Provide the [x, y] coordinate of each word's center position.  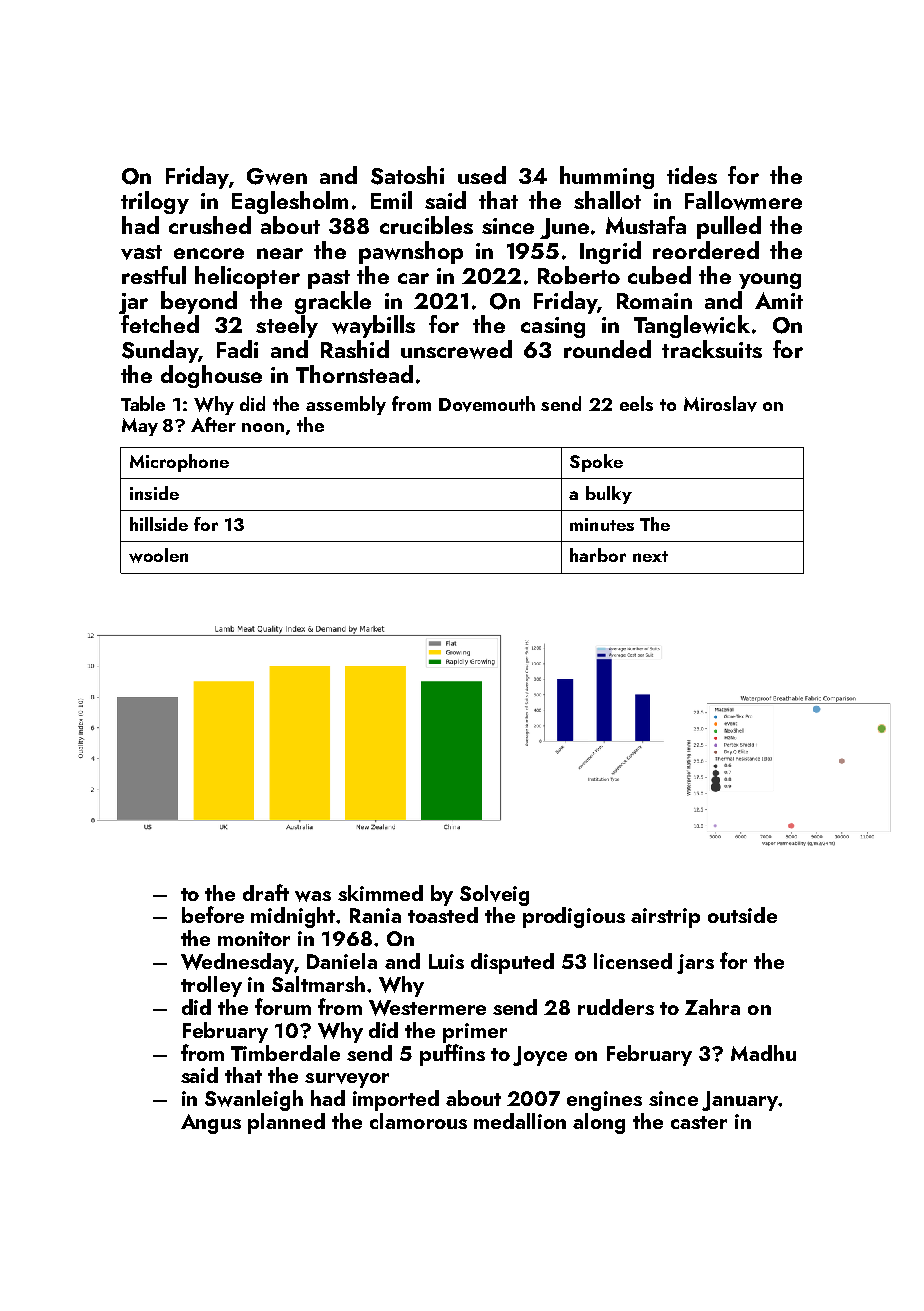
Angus [211, 1124]
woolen [158, 555]
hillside [159, 524]
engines [604, 1101]
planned [286, 1123]
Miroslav [720, 404]
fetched [160, 324]
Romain [654, 301]
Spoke [596, 463]
